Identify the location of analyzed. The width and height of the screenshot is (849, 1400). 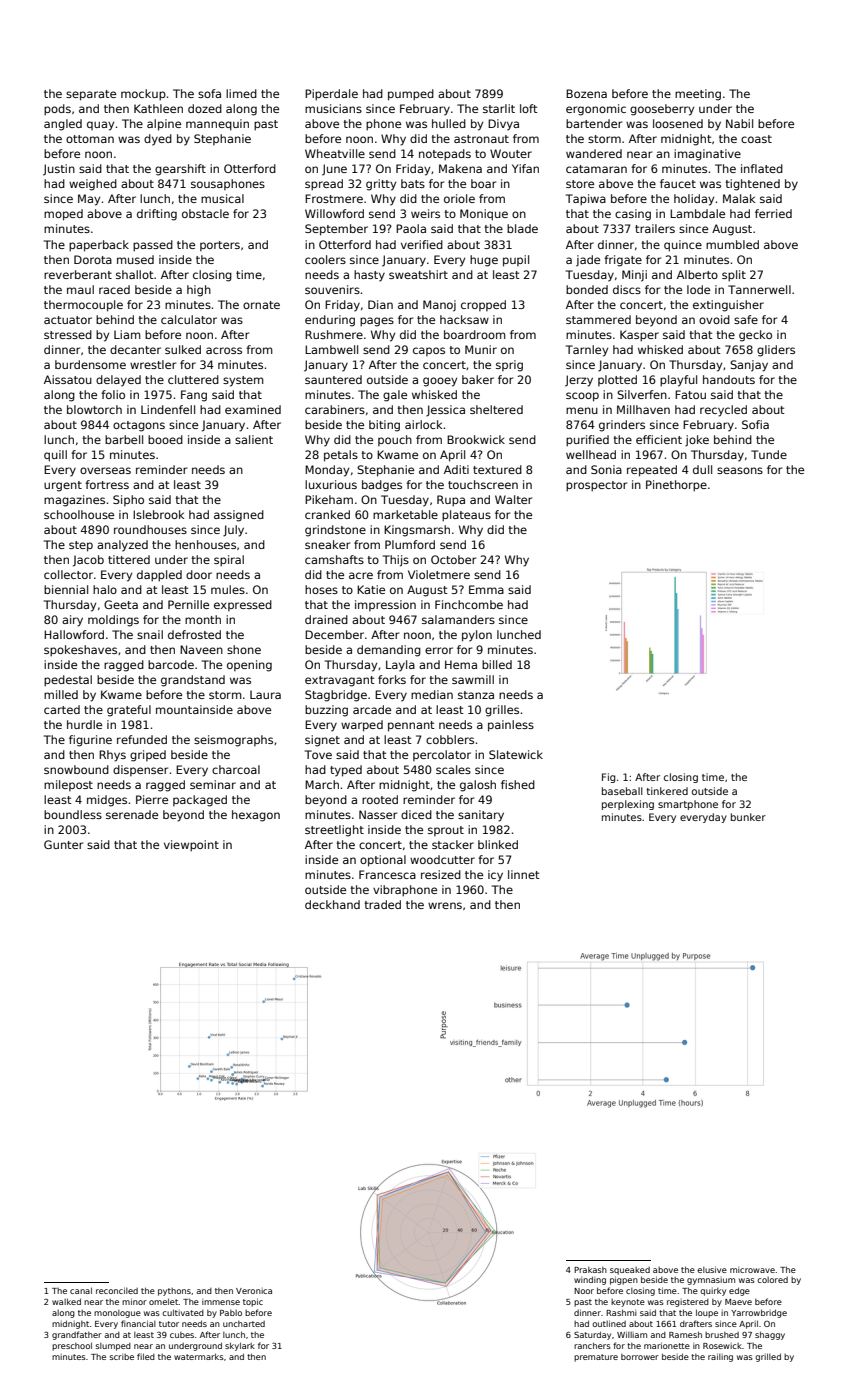
(122, 546).
